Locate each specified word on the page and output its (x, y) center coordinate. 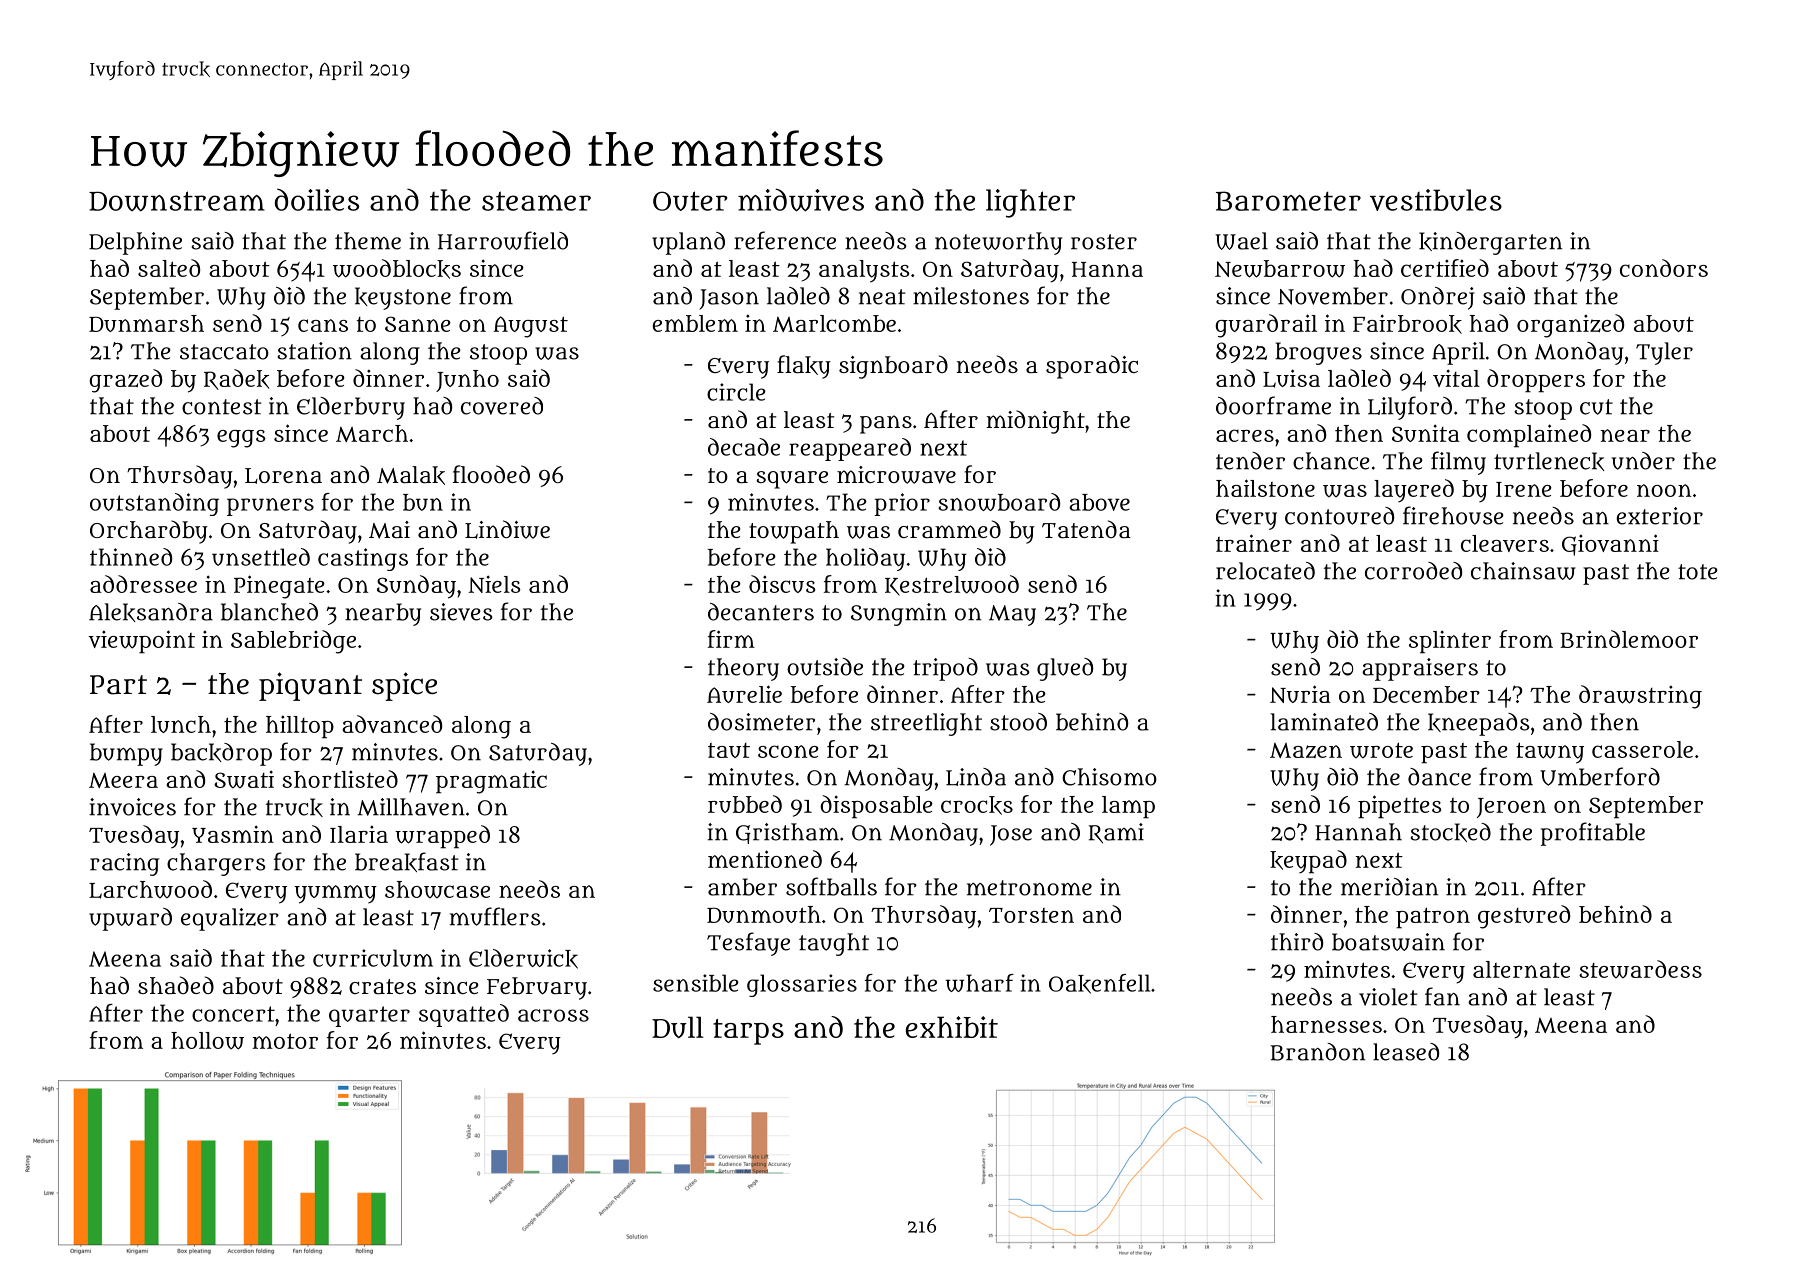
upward (130, 919)
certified (1445, 268)
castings (363, 559)
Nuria (1300, 694)
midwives (801, 200)
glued (1065, 669)
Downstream (177, 201)
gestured (1524, 917)
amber (742, 887)
